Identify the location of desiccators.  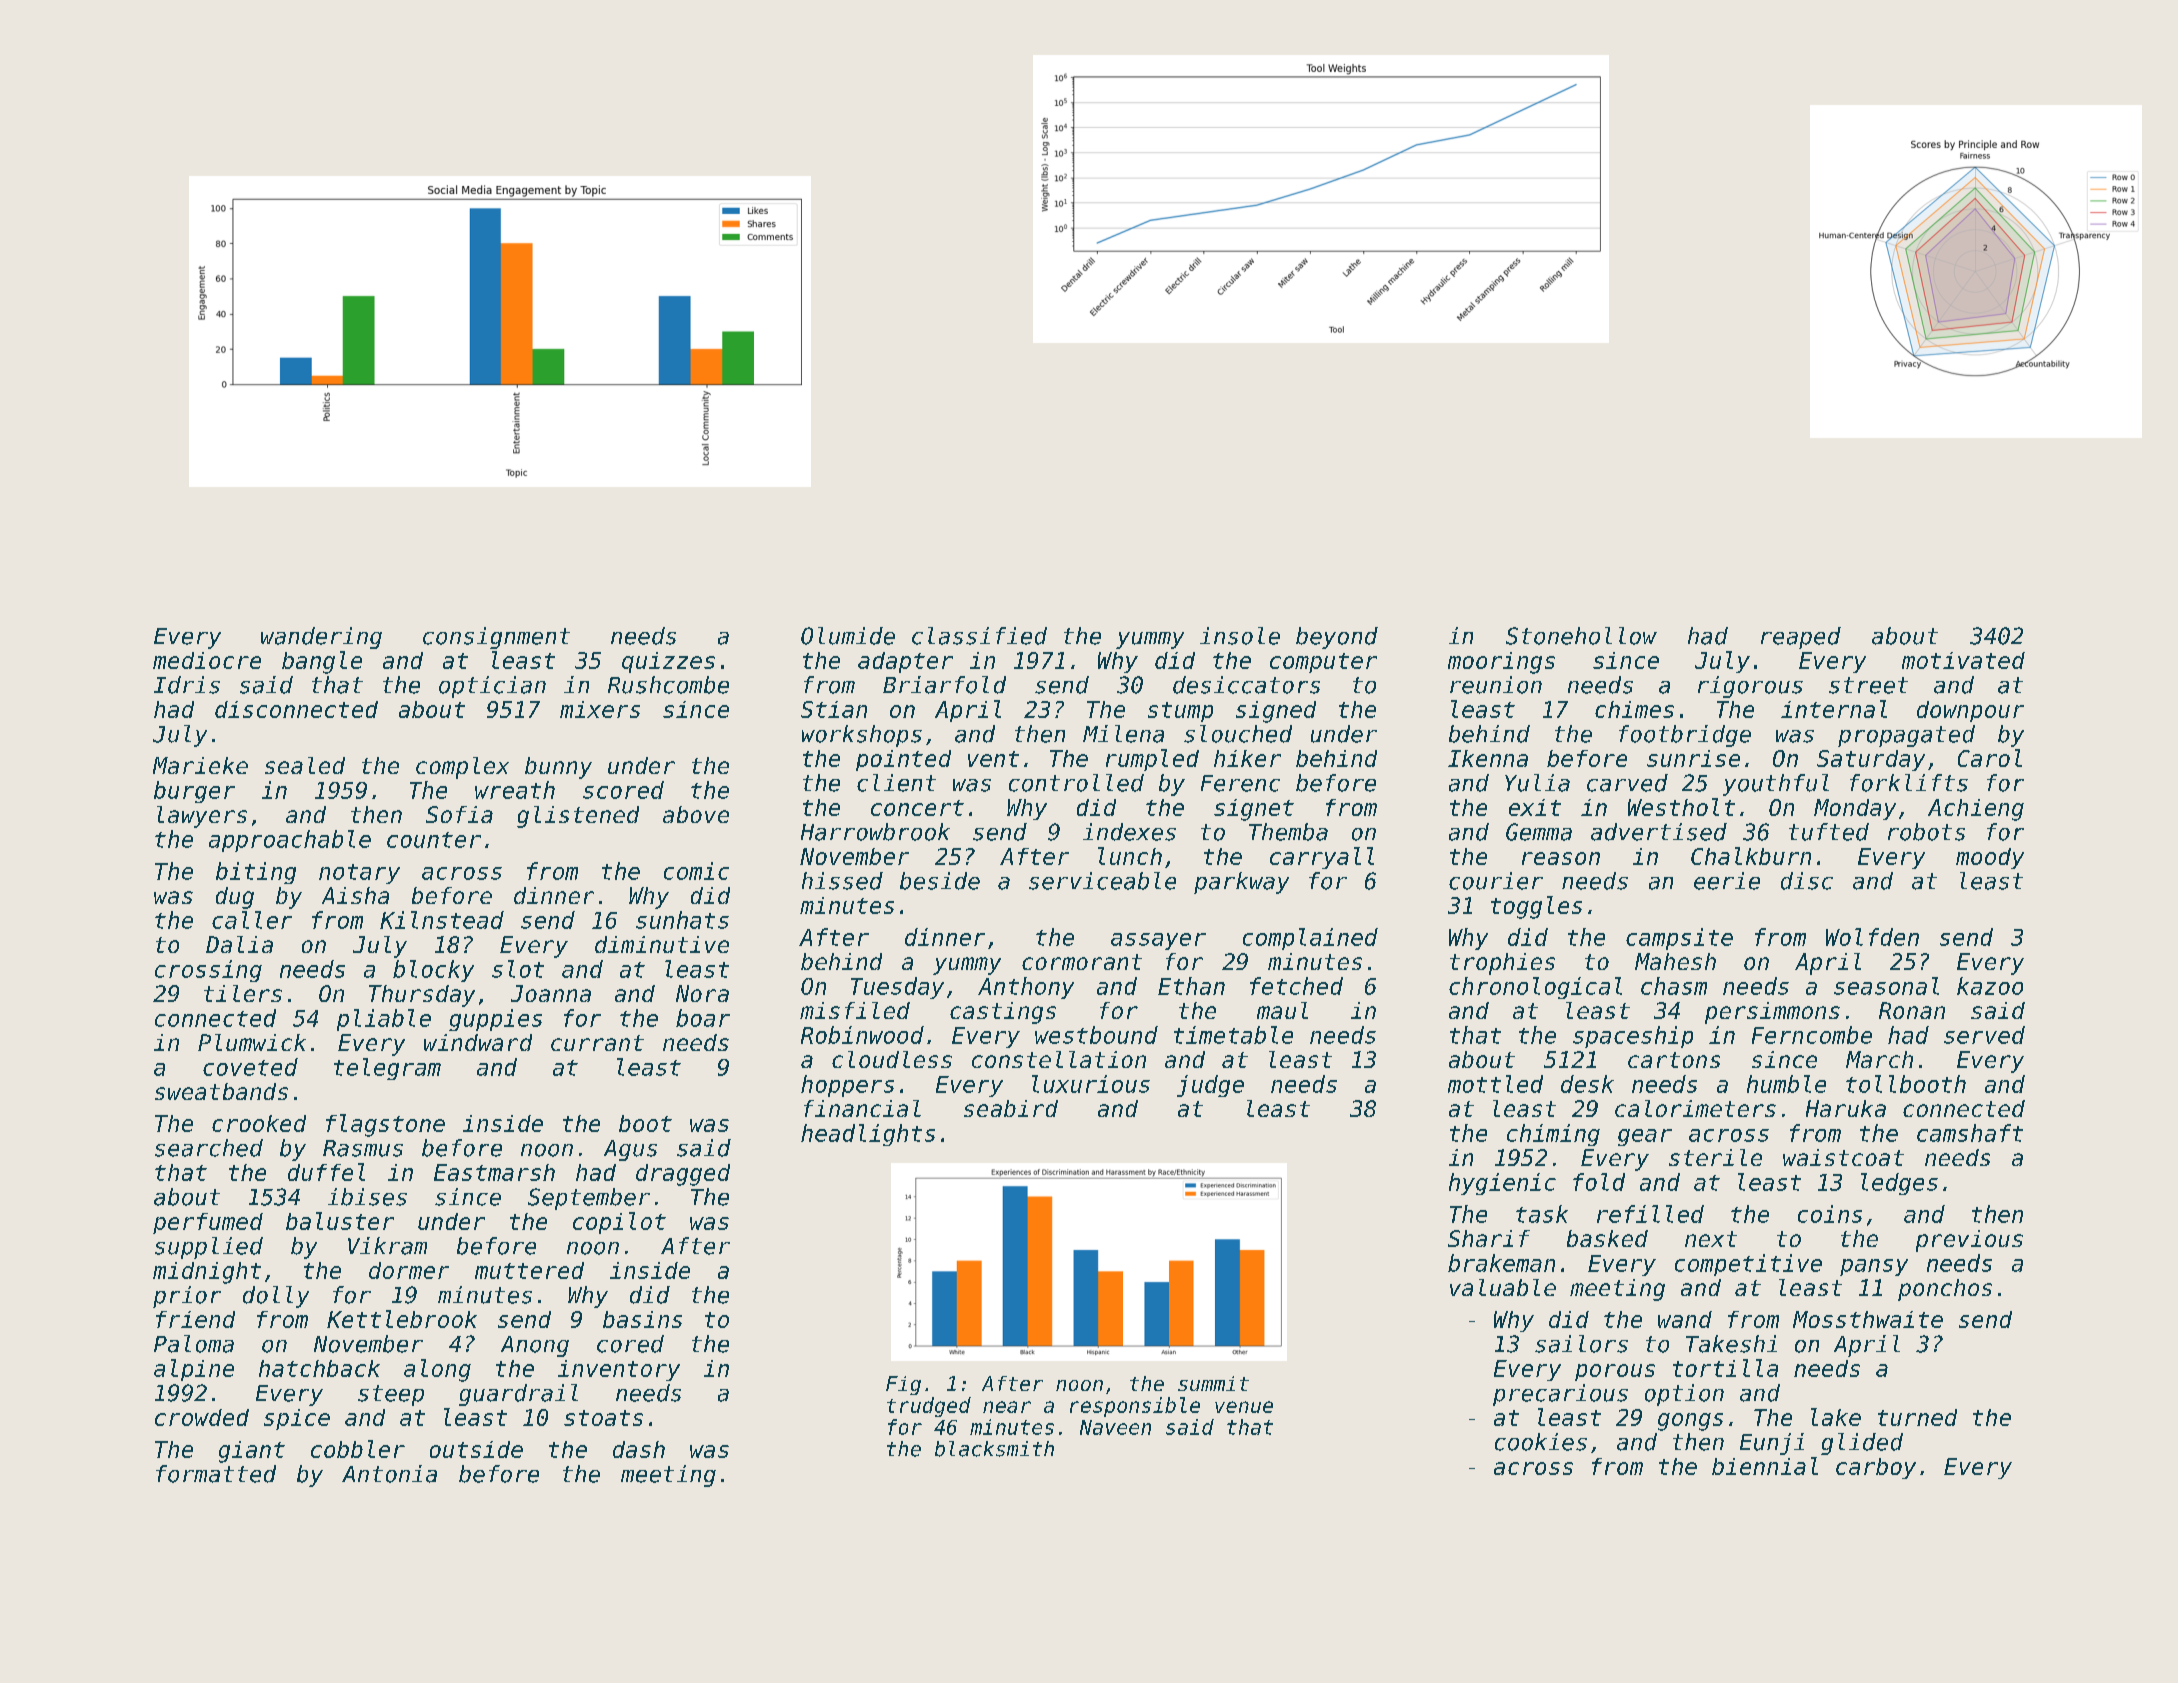
(1246, 685).
